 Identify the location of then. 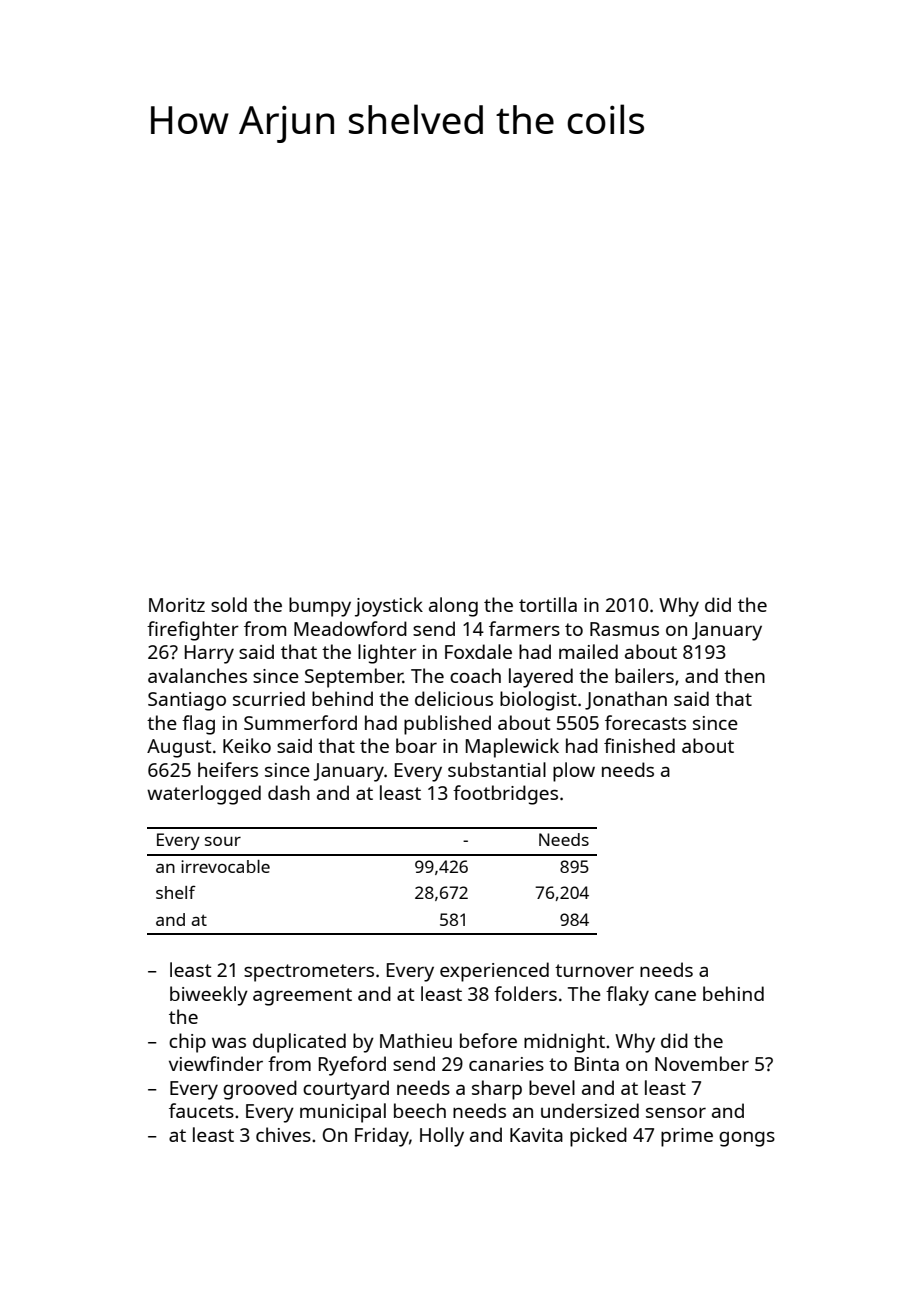
(744, 675).
